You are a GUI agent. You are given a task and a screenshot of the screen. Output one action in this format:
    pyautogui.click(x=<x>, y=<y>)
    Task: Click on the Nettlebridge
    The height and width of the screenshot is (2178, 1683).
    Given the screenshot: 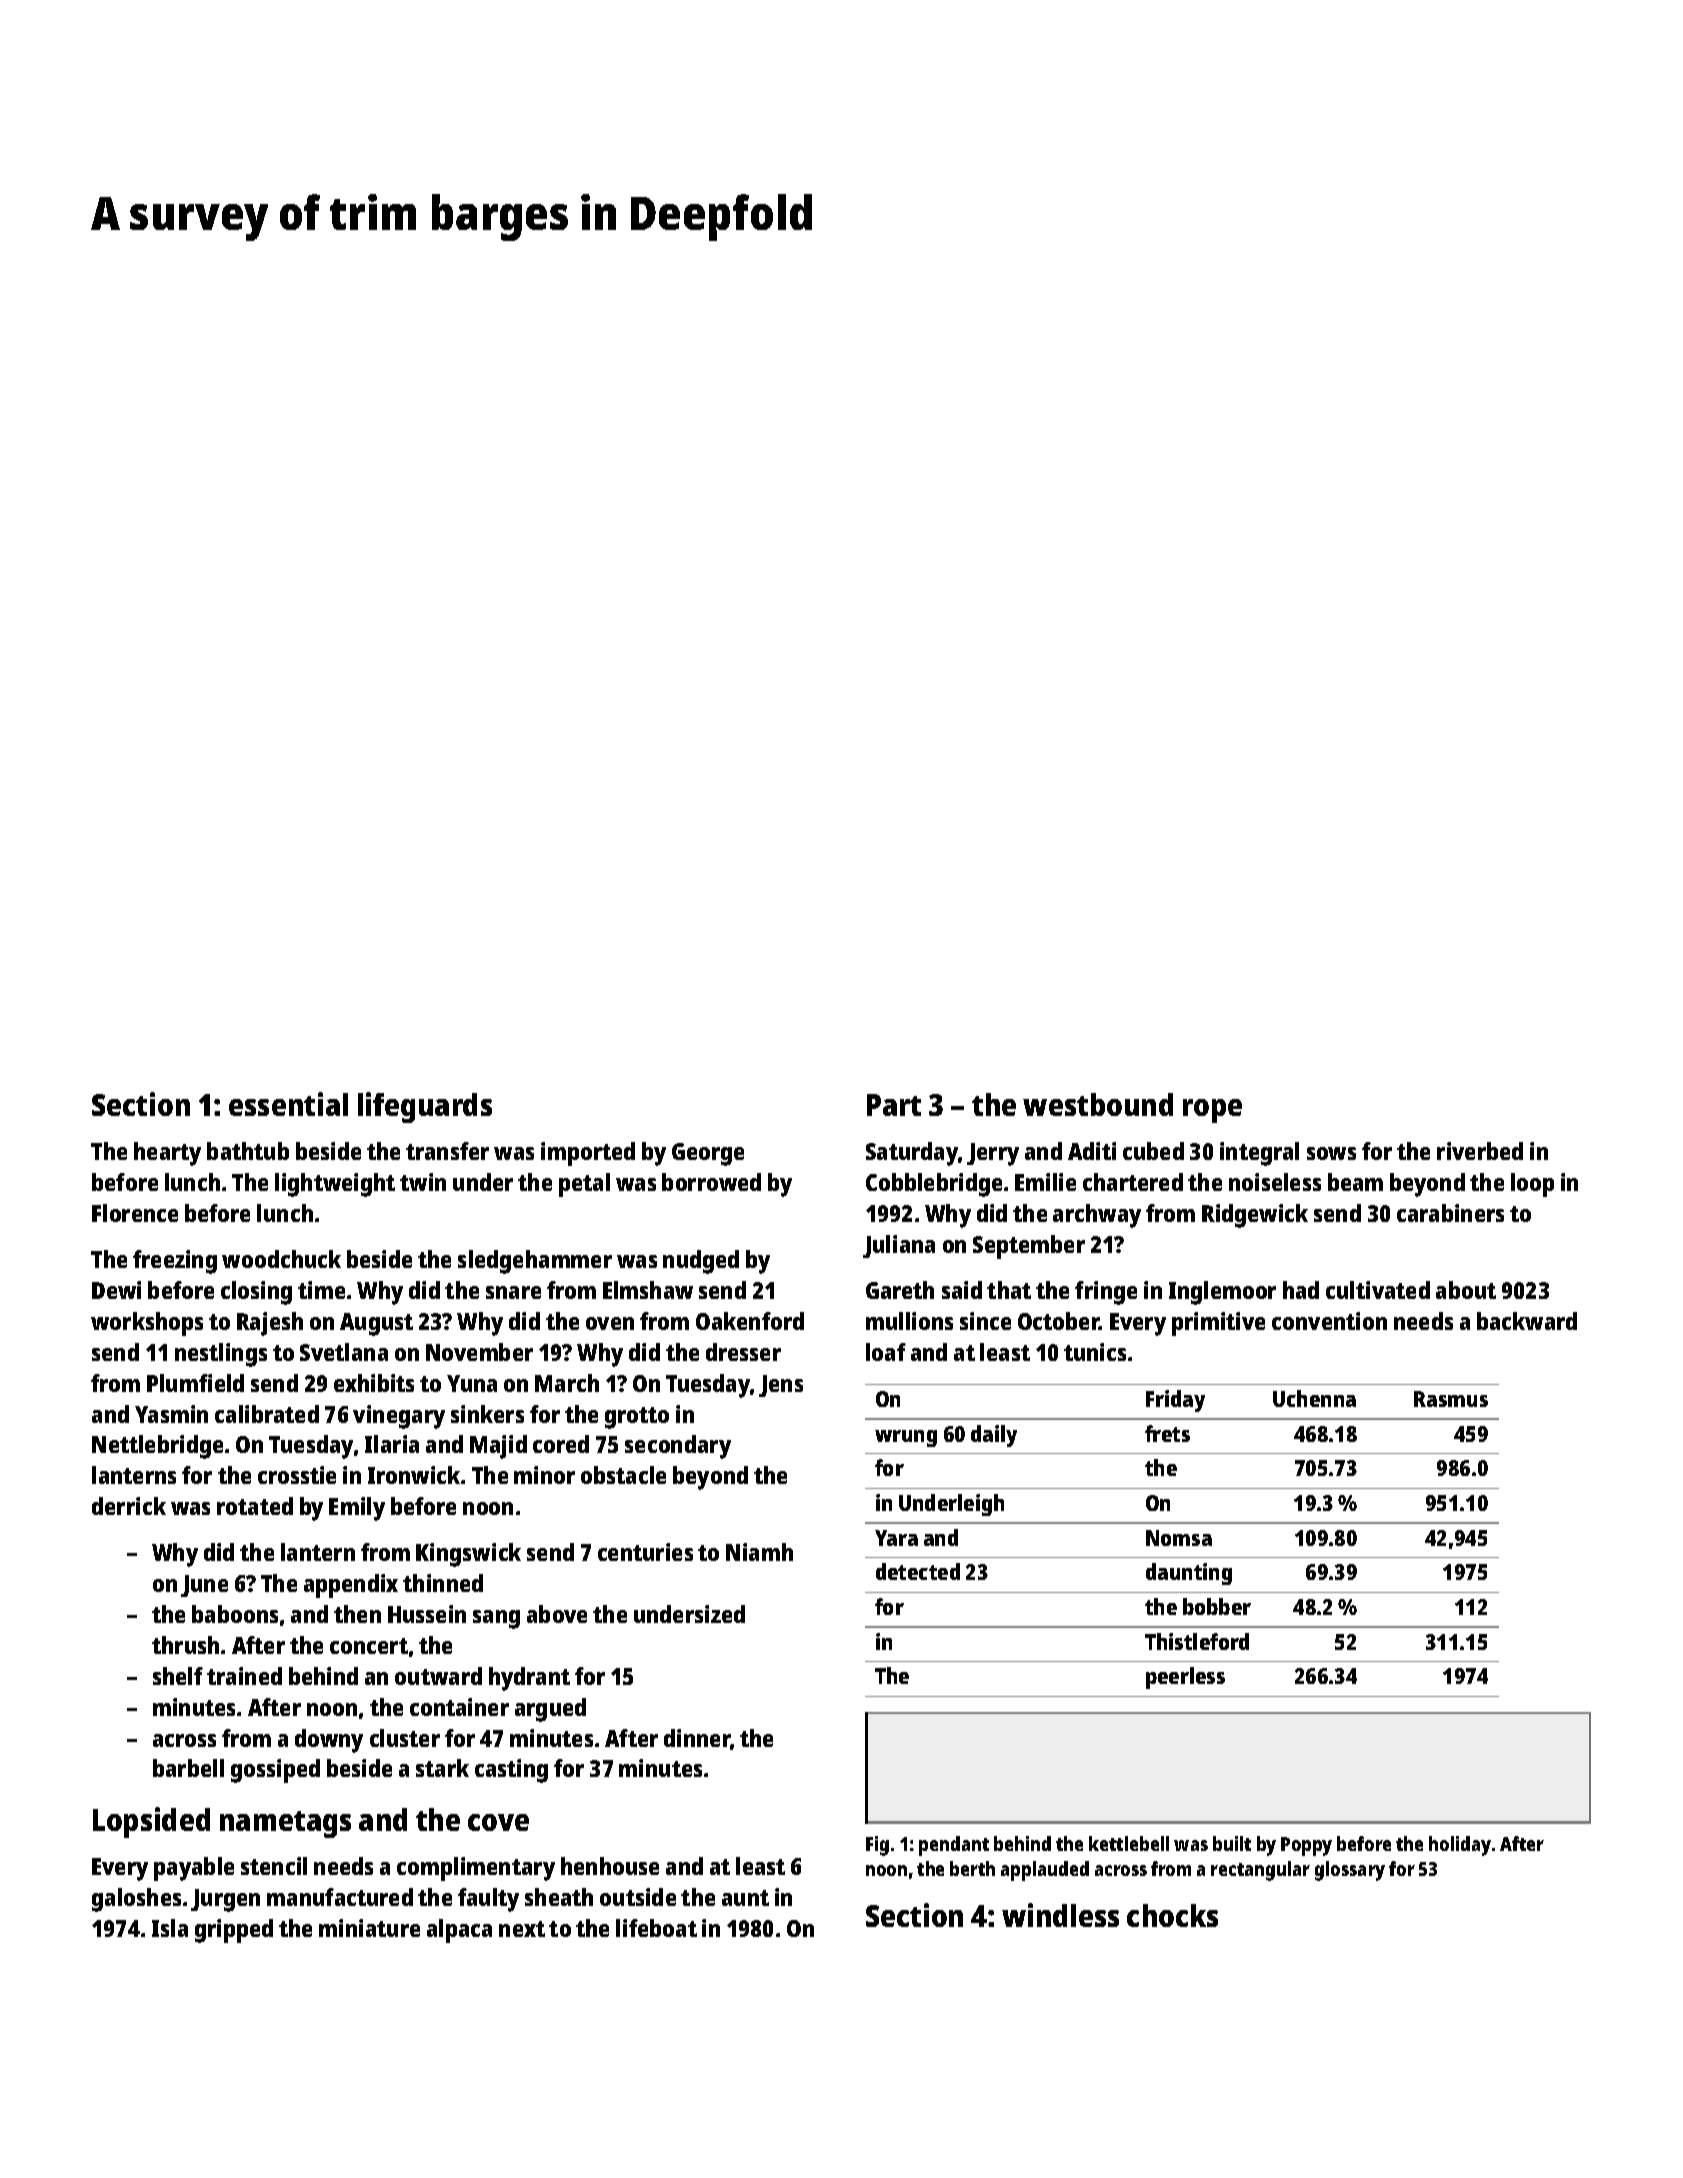 What is the action you would take?
    pyautogui.click(x=157, y=1447)
